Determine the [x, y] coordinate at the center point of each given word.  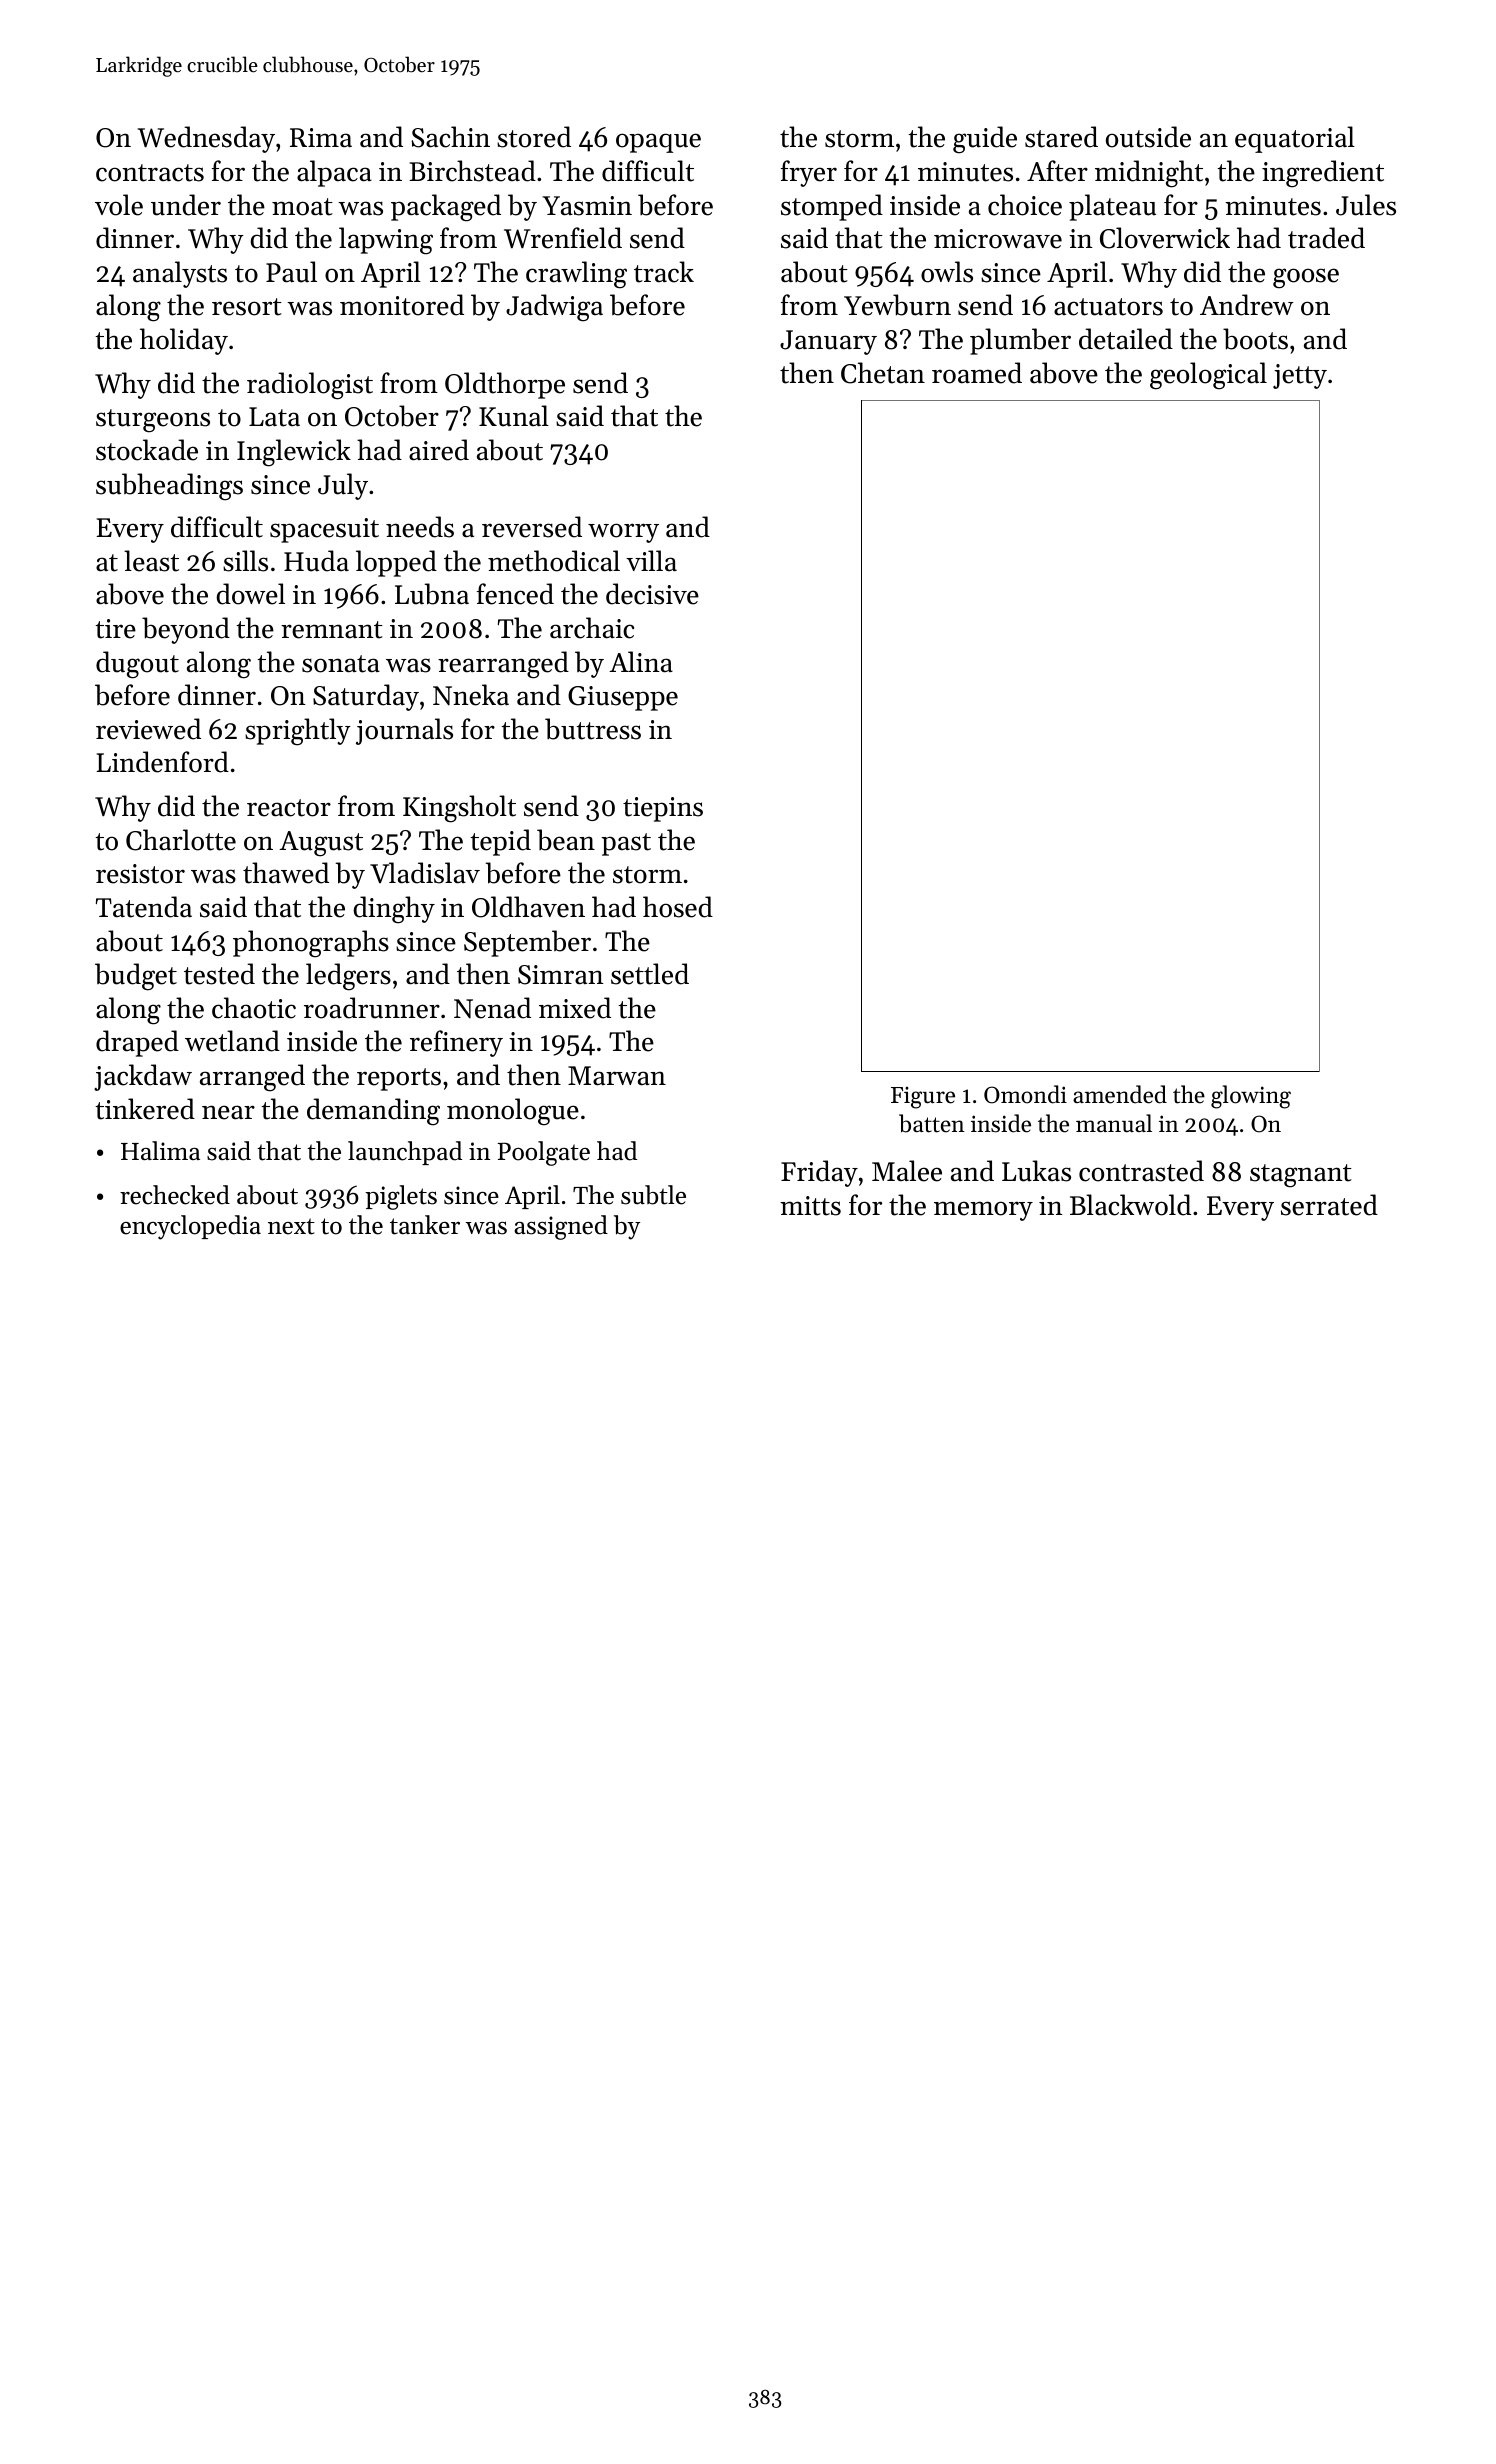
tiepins [663, 809]
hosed [678, 907]
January [828, 342]
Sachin [450, 137]
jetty [1300, 376]
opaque [658, 143]
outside [1148, 137]
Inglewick [294, 453]
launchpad [405, 1153]
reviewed [148, 729]
